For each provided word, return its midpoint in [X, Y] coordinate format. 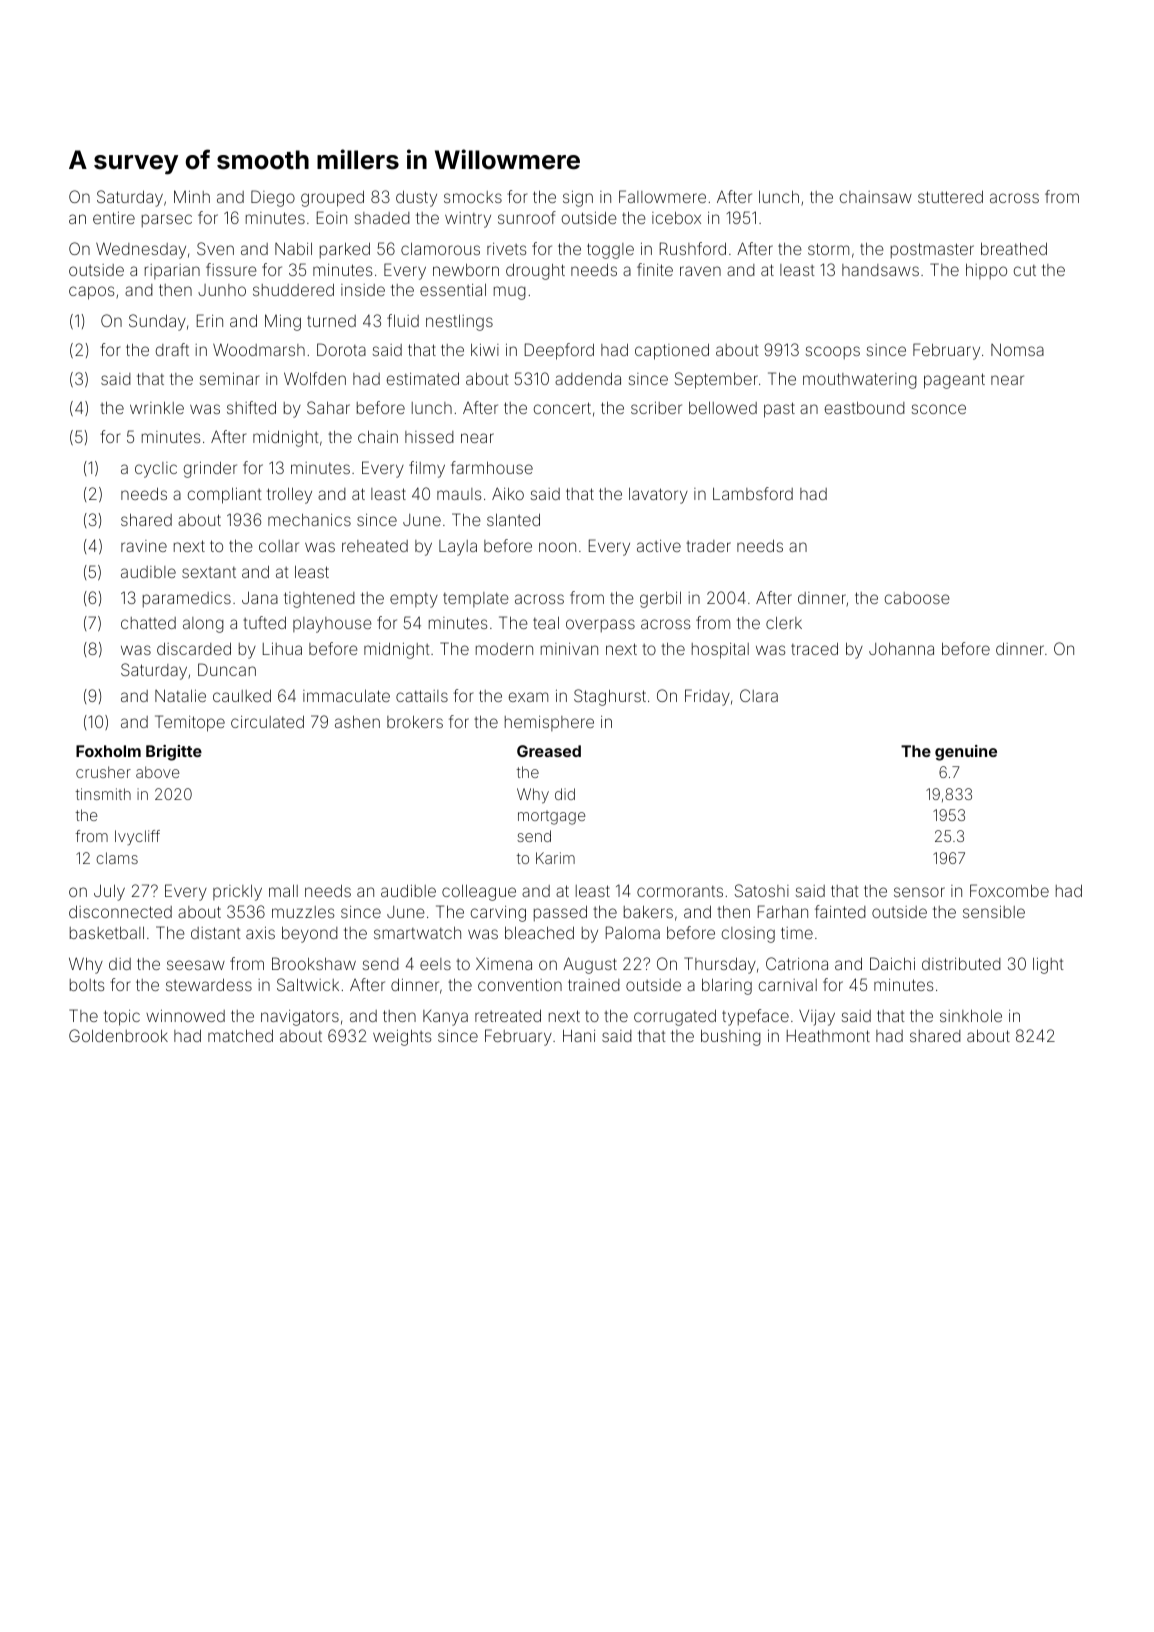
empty [414, 600]
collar [279, 546]
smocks [473, 197]
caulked [242, 695]
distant [216, 933]
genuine [966, 753]
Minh [192, 196]
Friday [707, 697]
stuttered [950, 196]
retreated [508, 1015]
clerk [784, 623]
